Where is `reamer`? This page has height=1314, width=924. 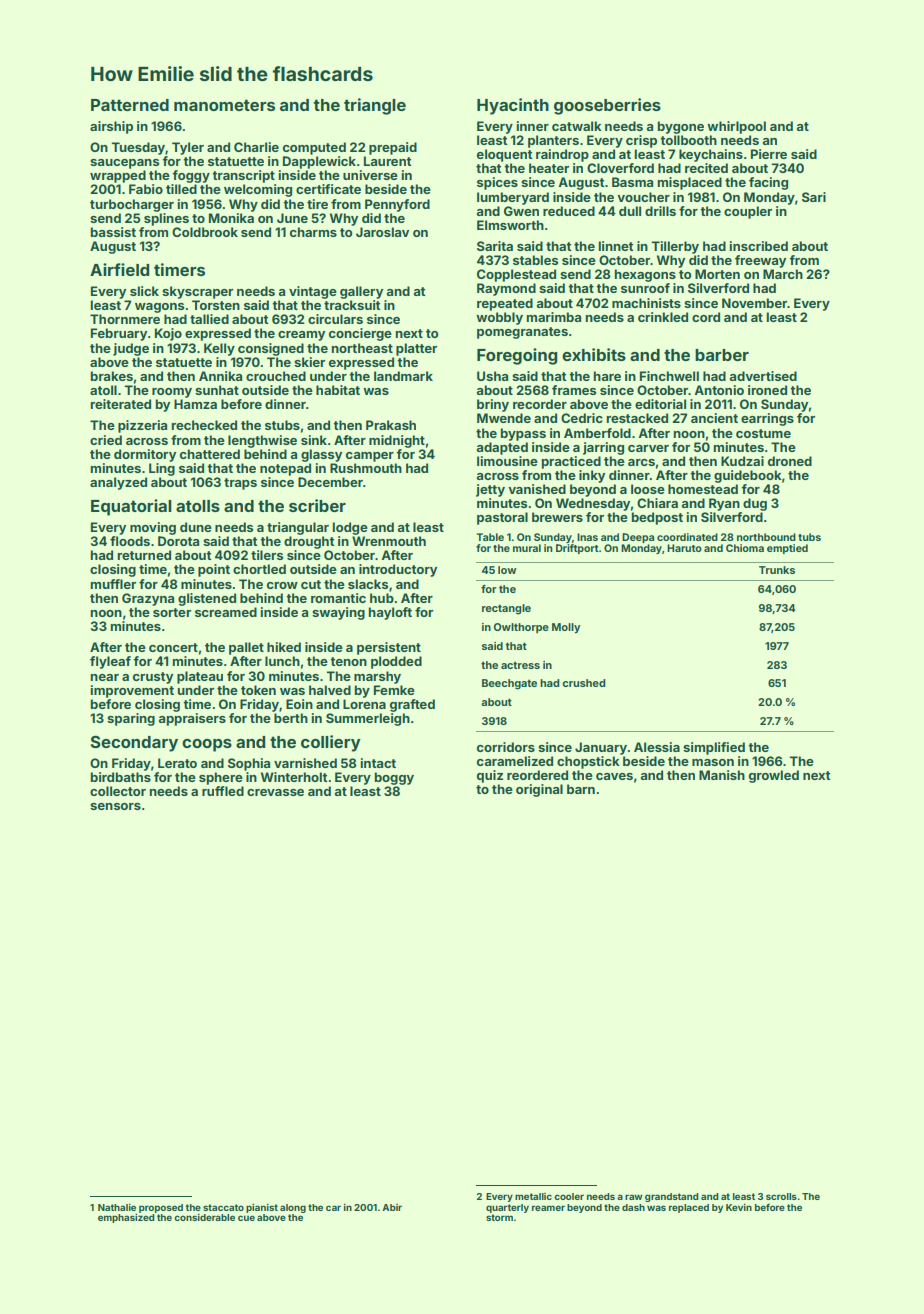 reamer is located at coordinates (548, 1208).
